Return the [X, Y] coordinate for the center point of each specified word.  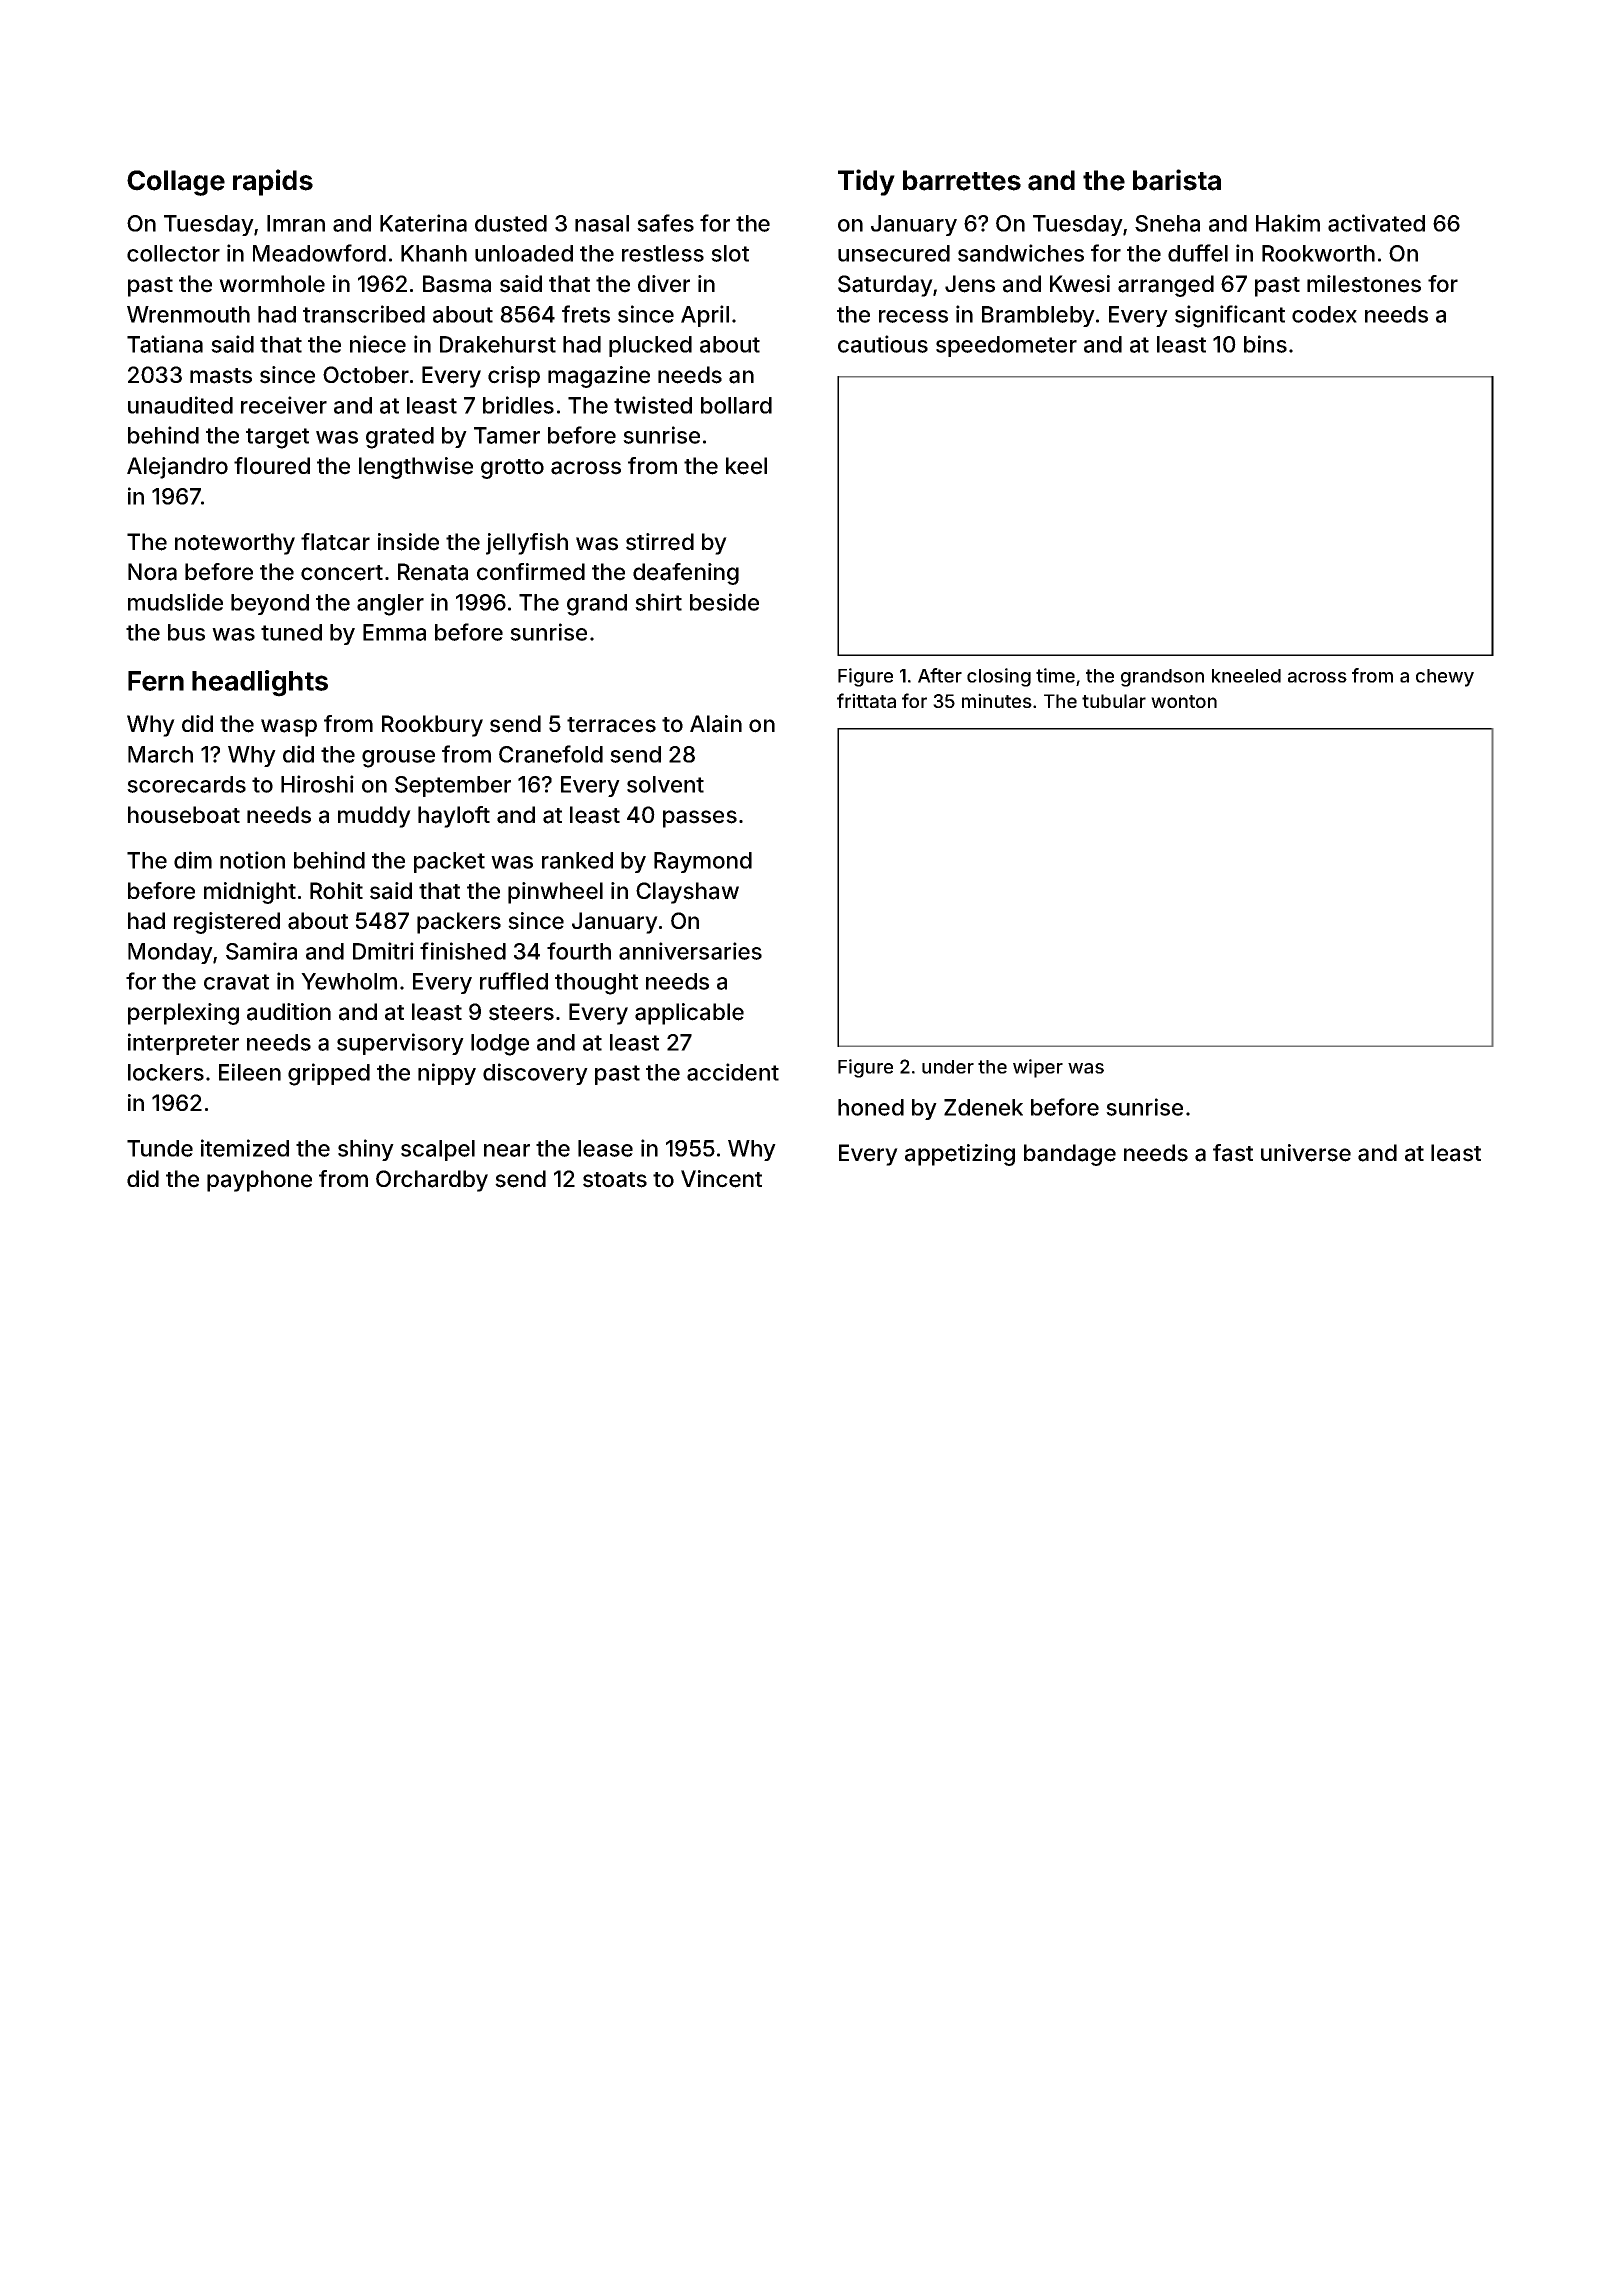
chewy [1445, 678]
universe [1306, 1153]
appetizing [960, 1155]
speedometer [1006, 346]
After [940, 675]
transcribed [364, 314]
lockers [166, 1072]
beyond [270, 604]
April [705, 316]
